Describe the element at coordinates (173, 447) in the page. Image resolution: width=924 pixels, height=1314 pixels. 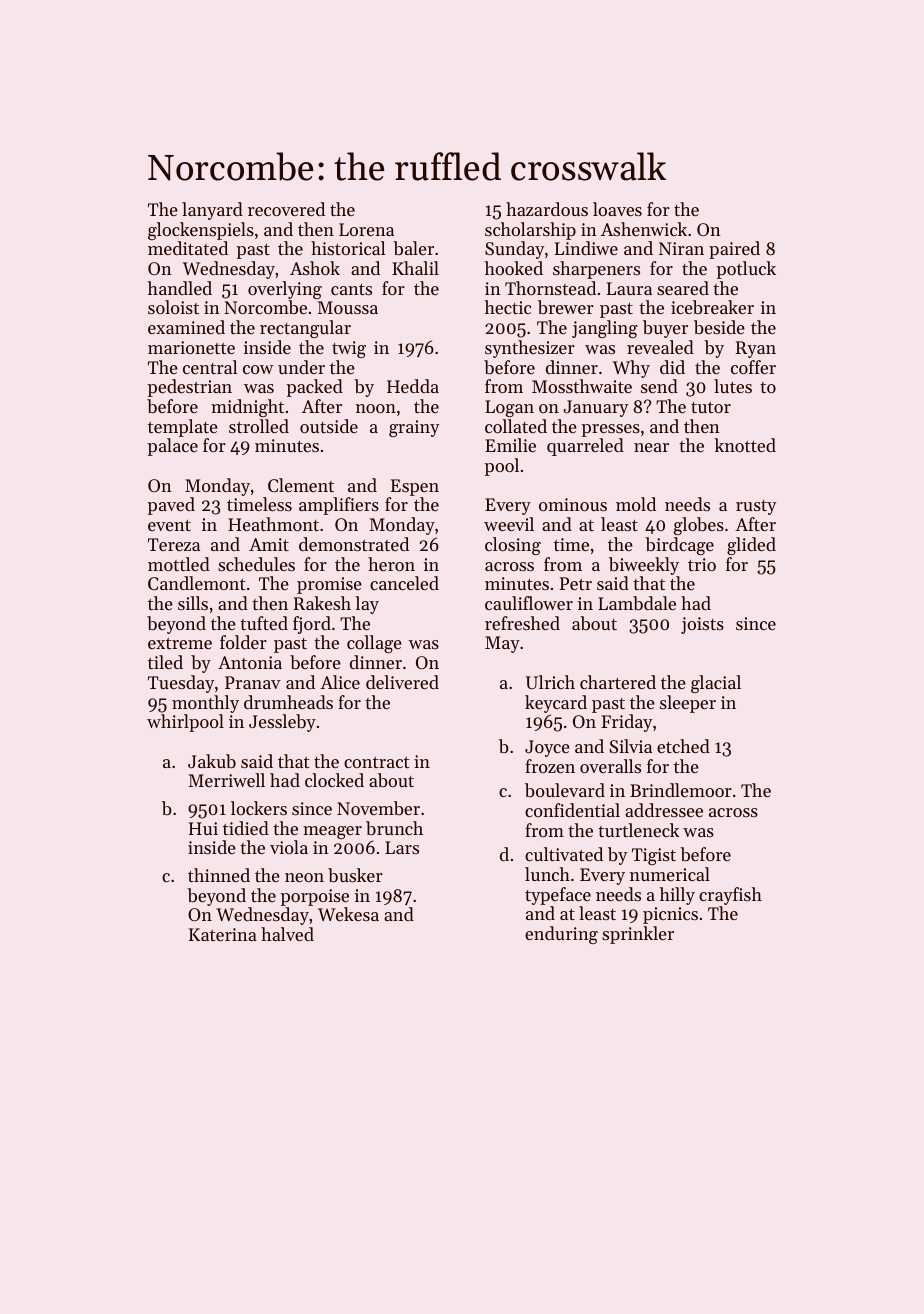
I see `palace` at that location.
